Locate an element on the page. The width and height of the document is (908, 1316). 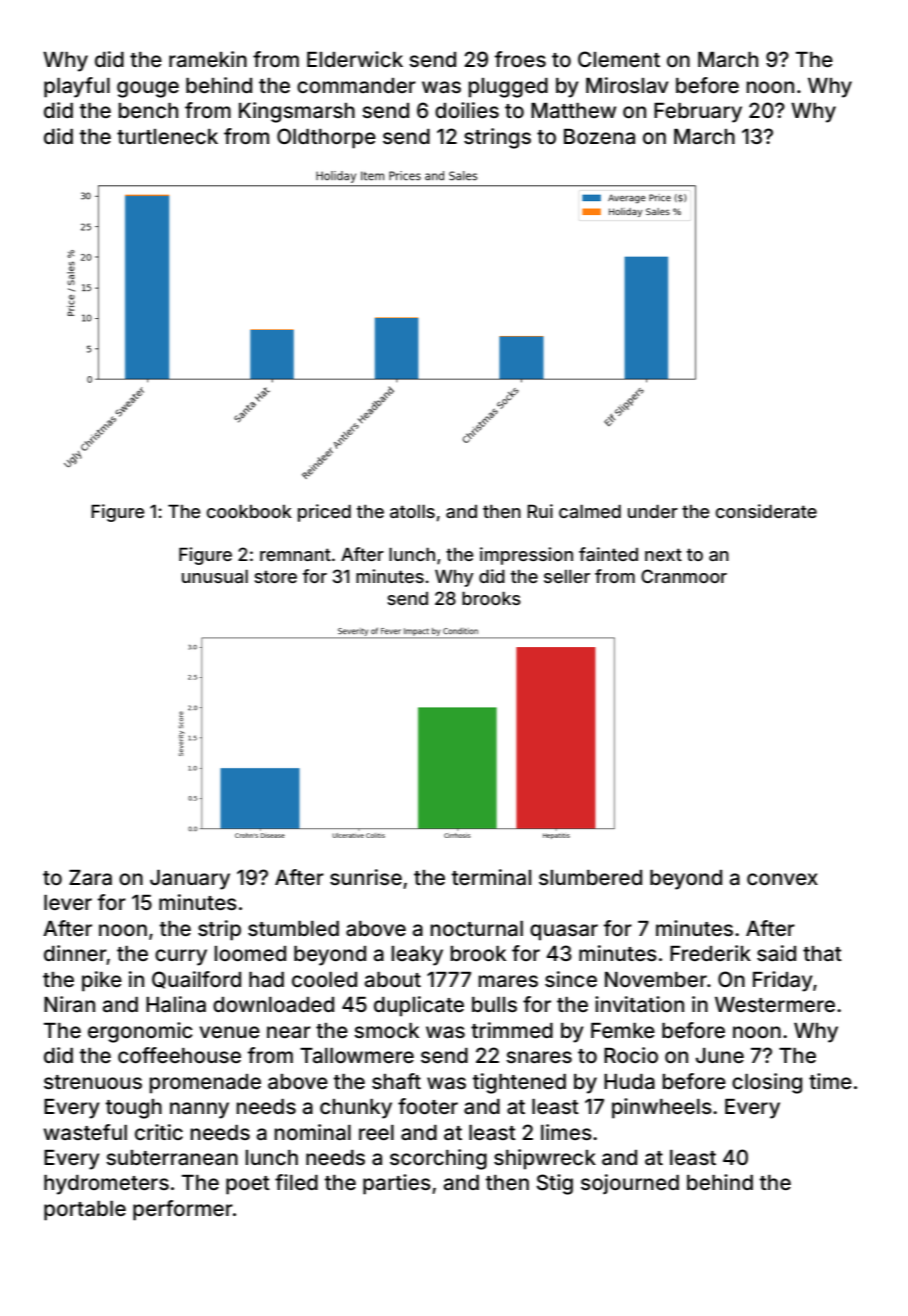
doilies is located at coordinates (467, 110).
